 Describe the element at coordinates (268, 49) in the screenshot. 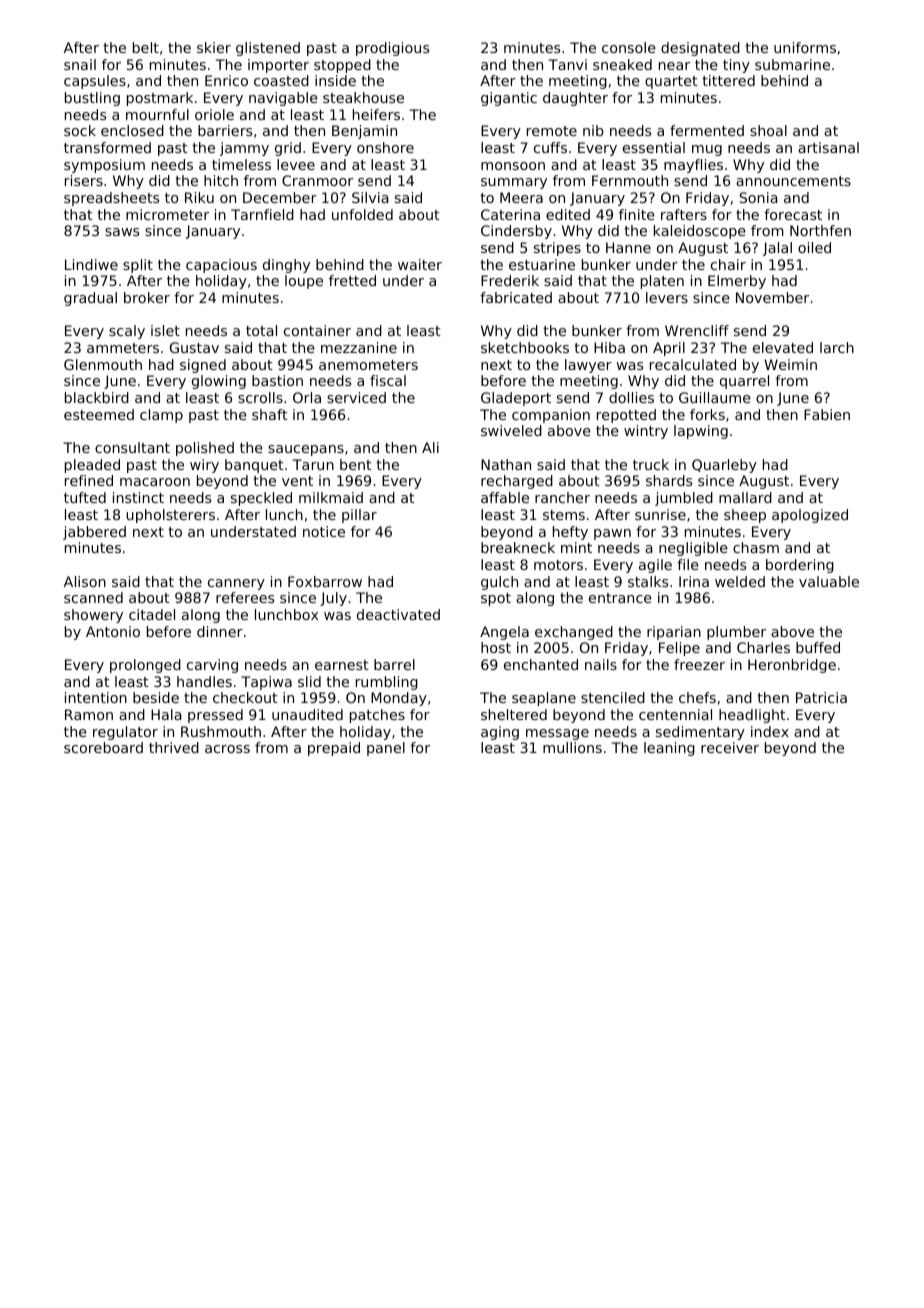

I see `glistened` at that location.
